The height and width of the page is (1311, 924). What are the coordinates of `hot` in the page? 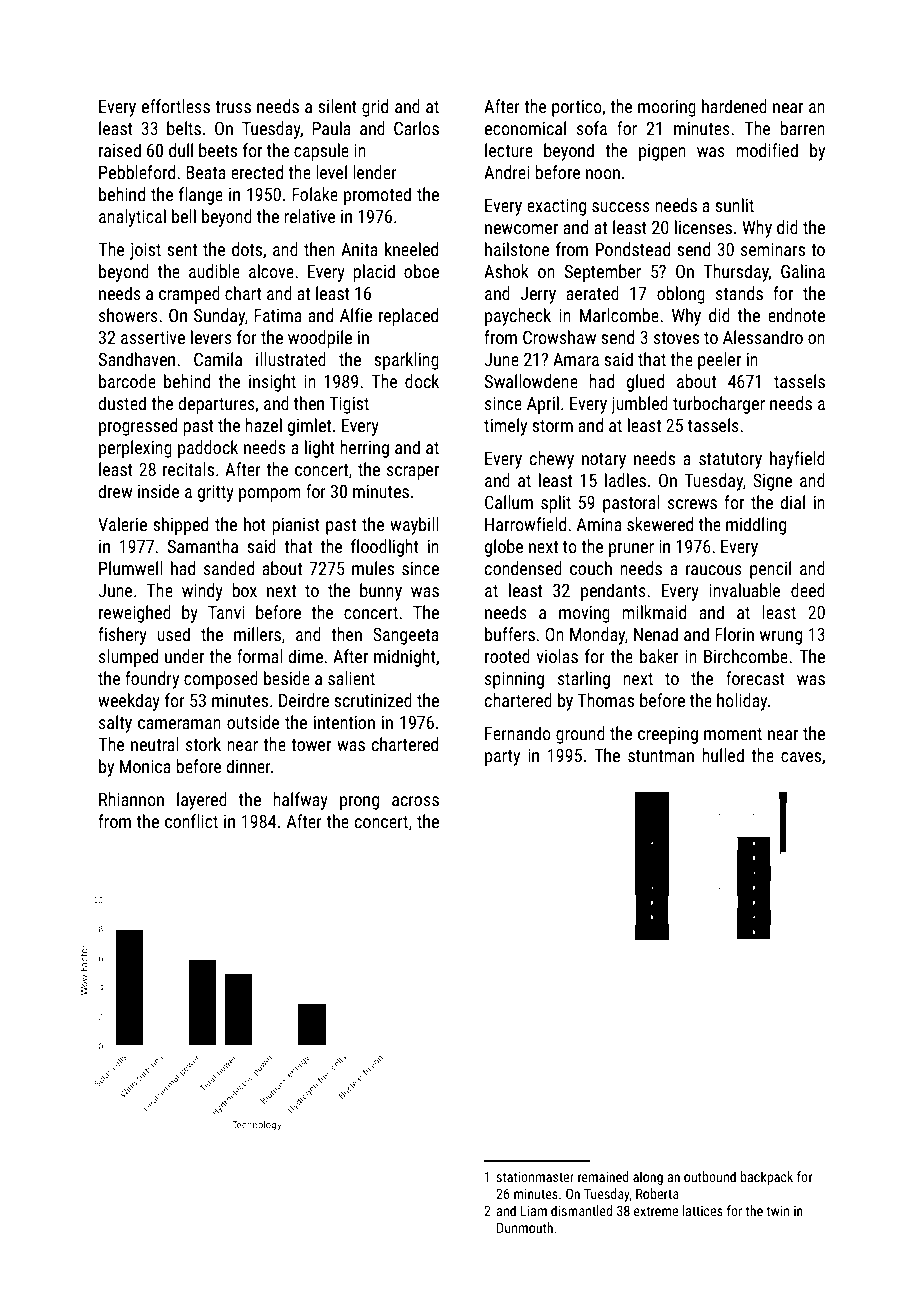 It's located at (255, 524).
